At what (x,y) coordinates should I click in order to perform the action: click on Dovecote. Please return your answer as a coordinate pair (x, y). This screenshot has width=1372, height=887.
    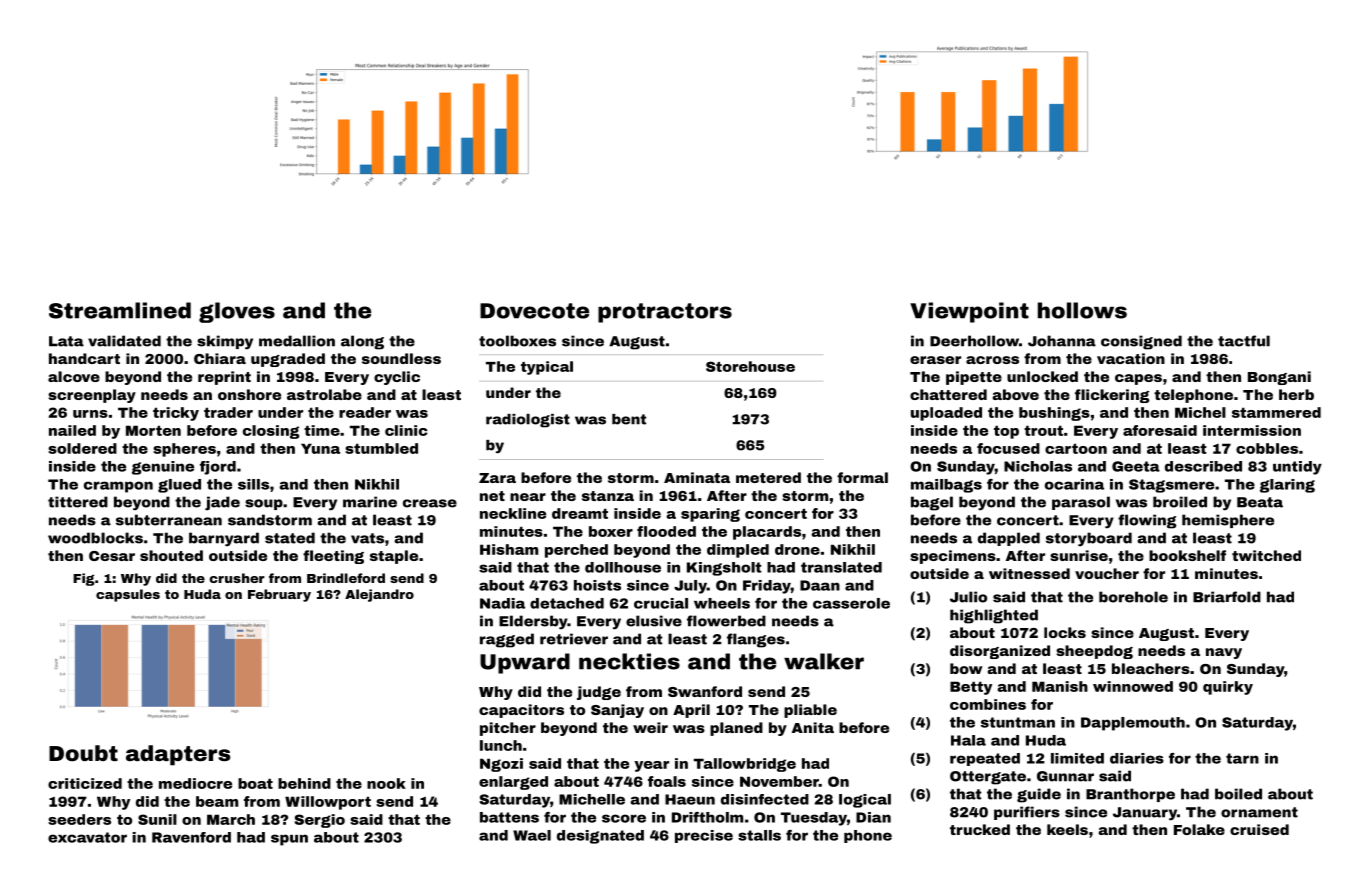
    Looking at the image, I should click on (534, 311).
